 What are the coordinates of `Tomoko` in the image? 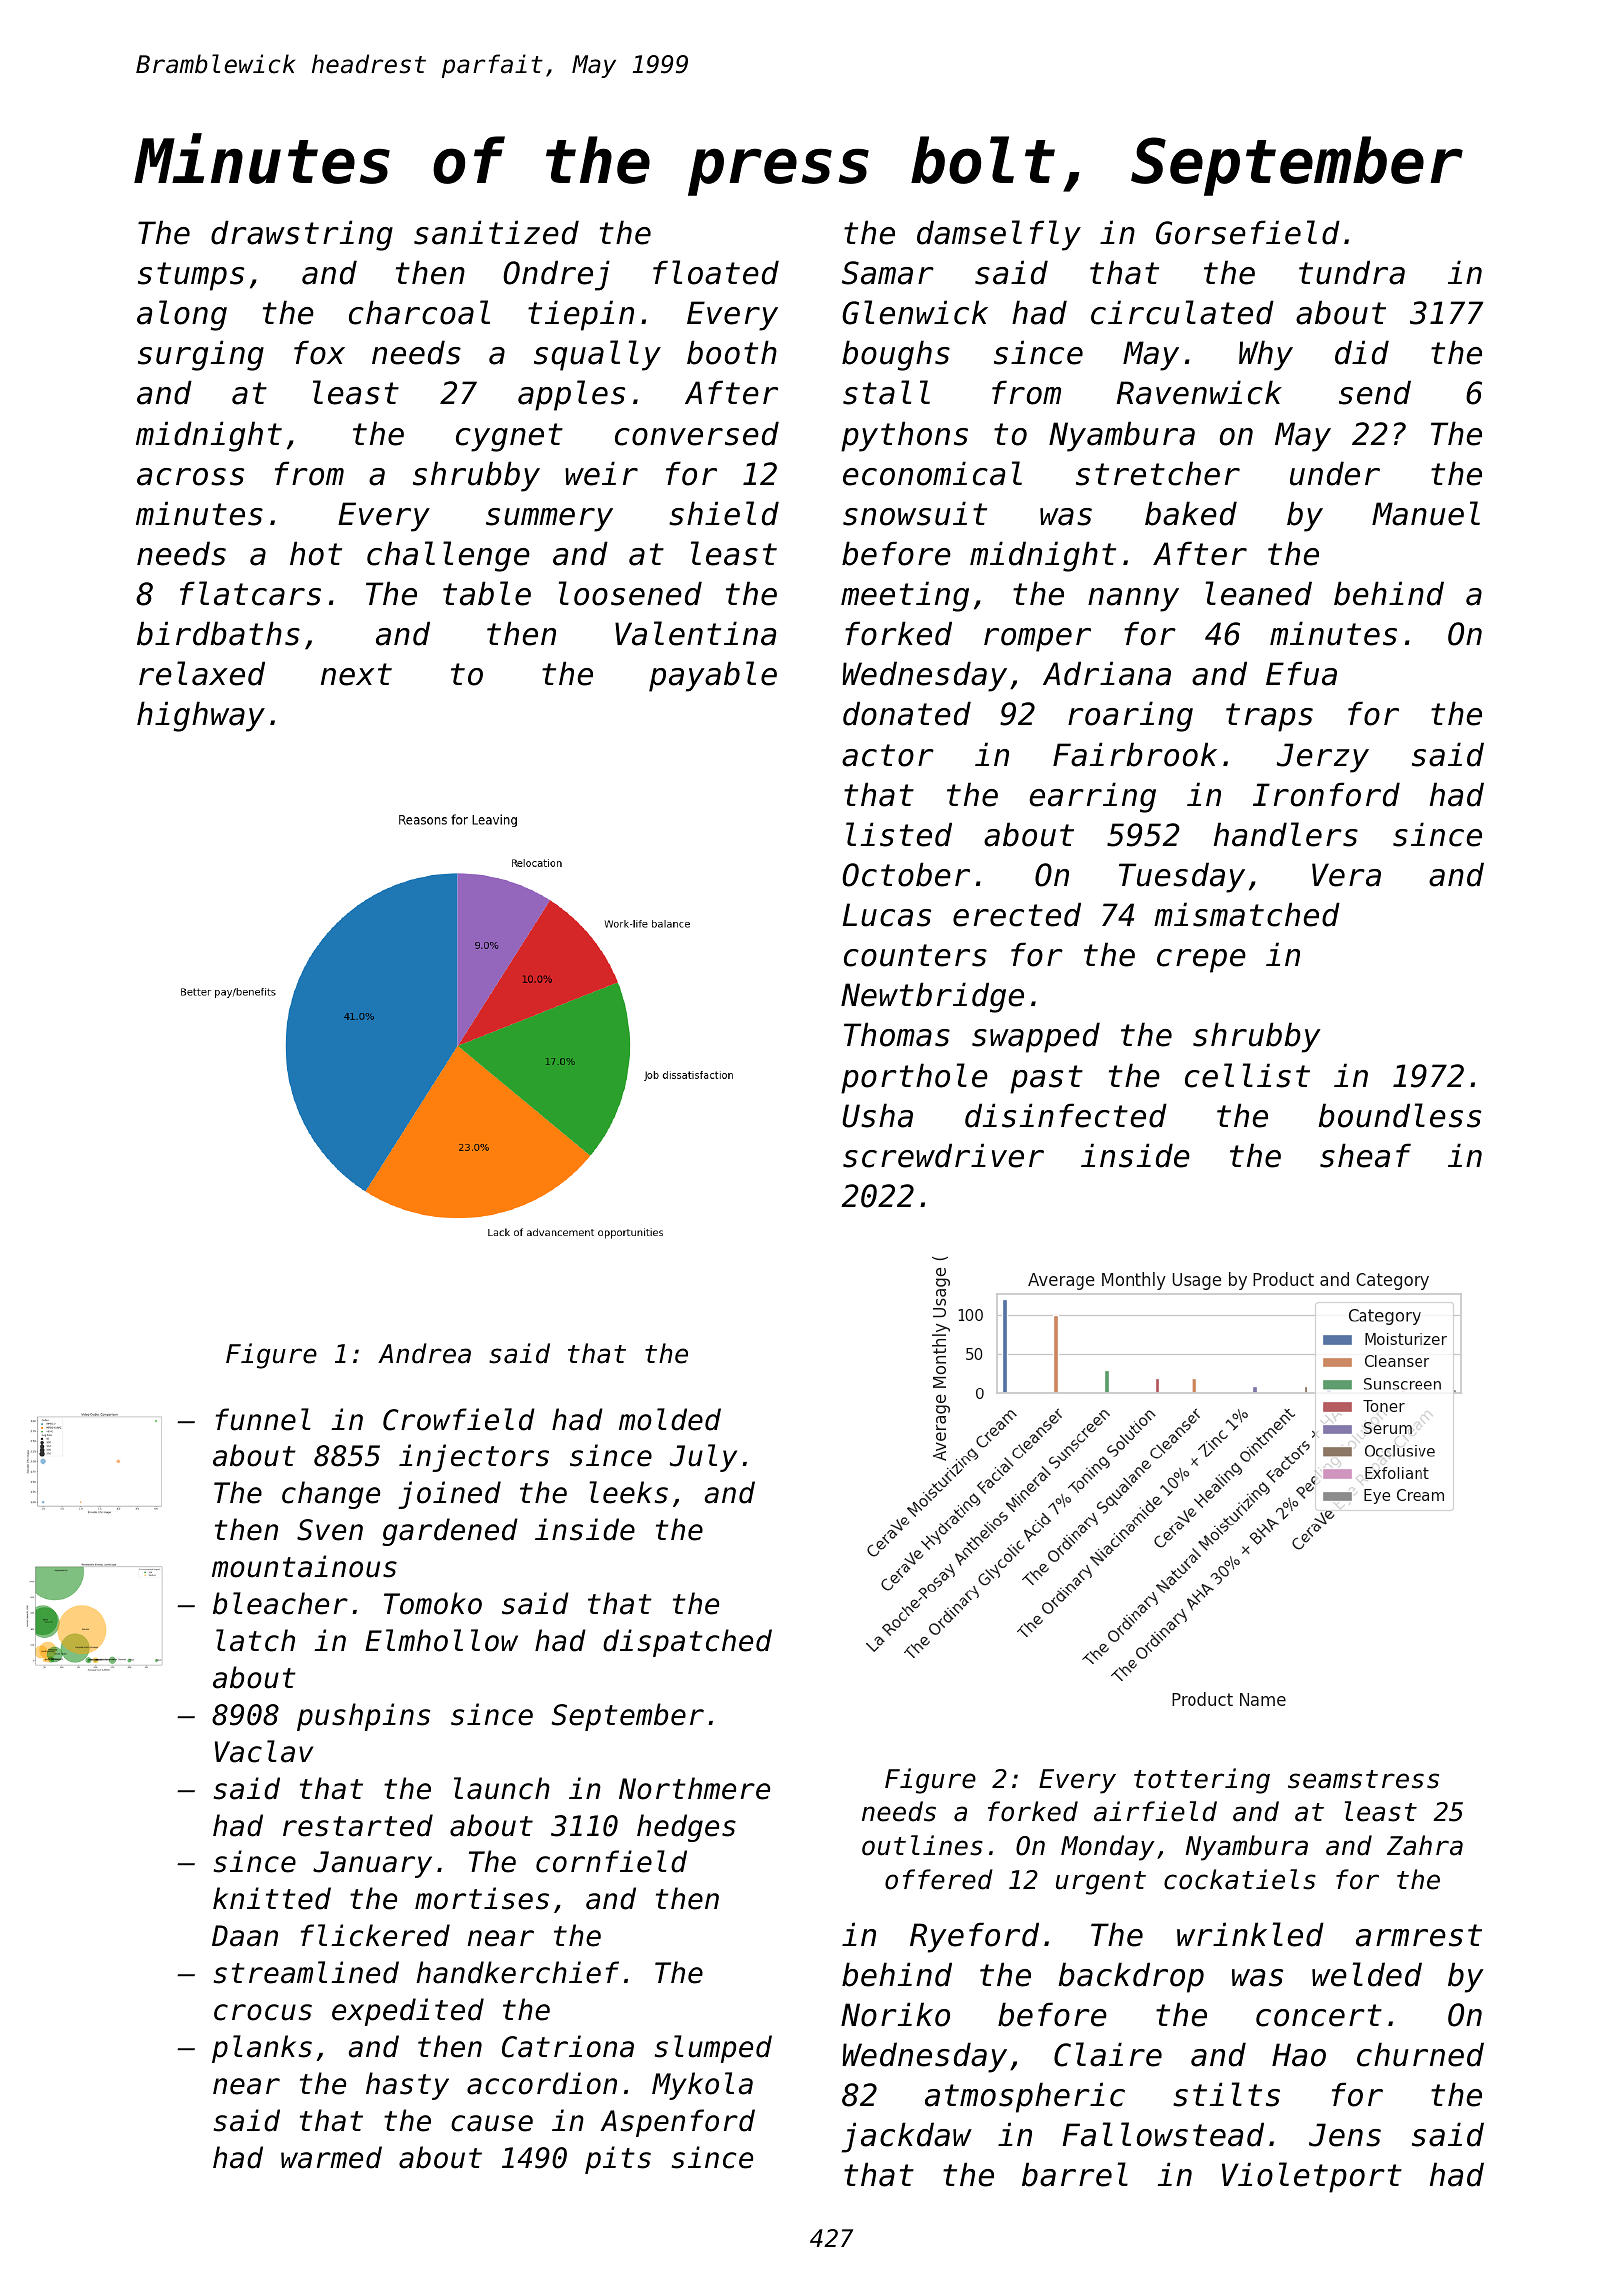 It's located at (433, 1603).
